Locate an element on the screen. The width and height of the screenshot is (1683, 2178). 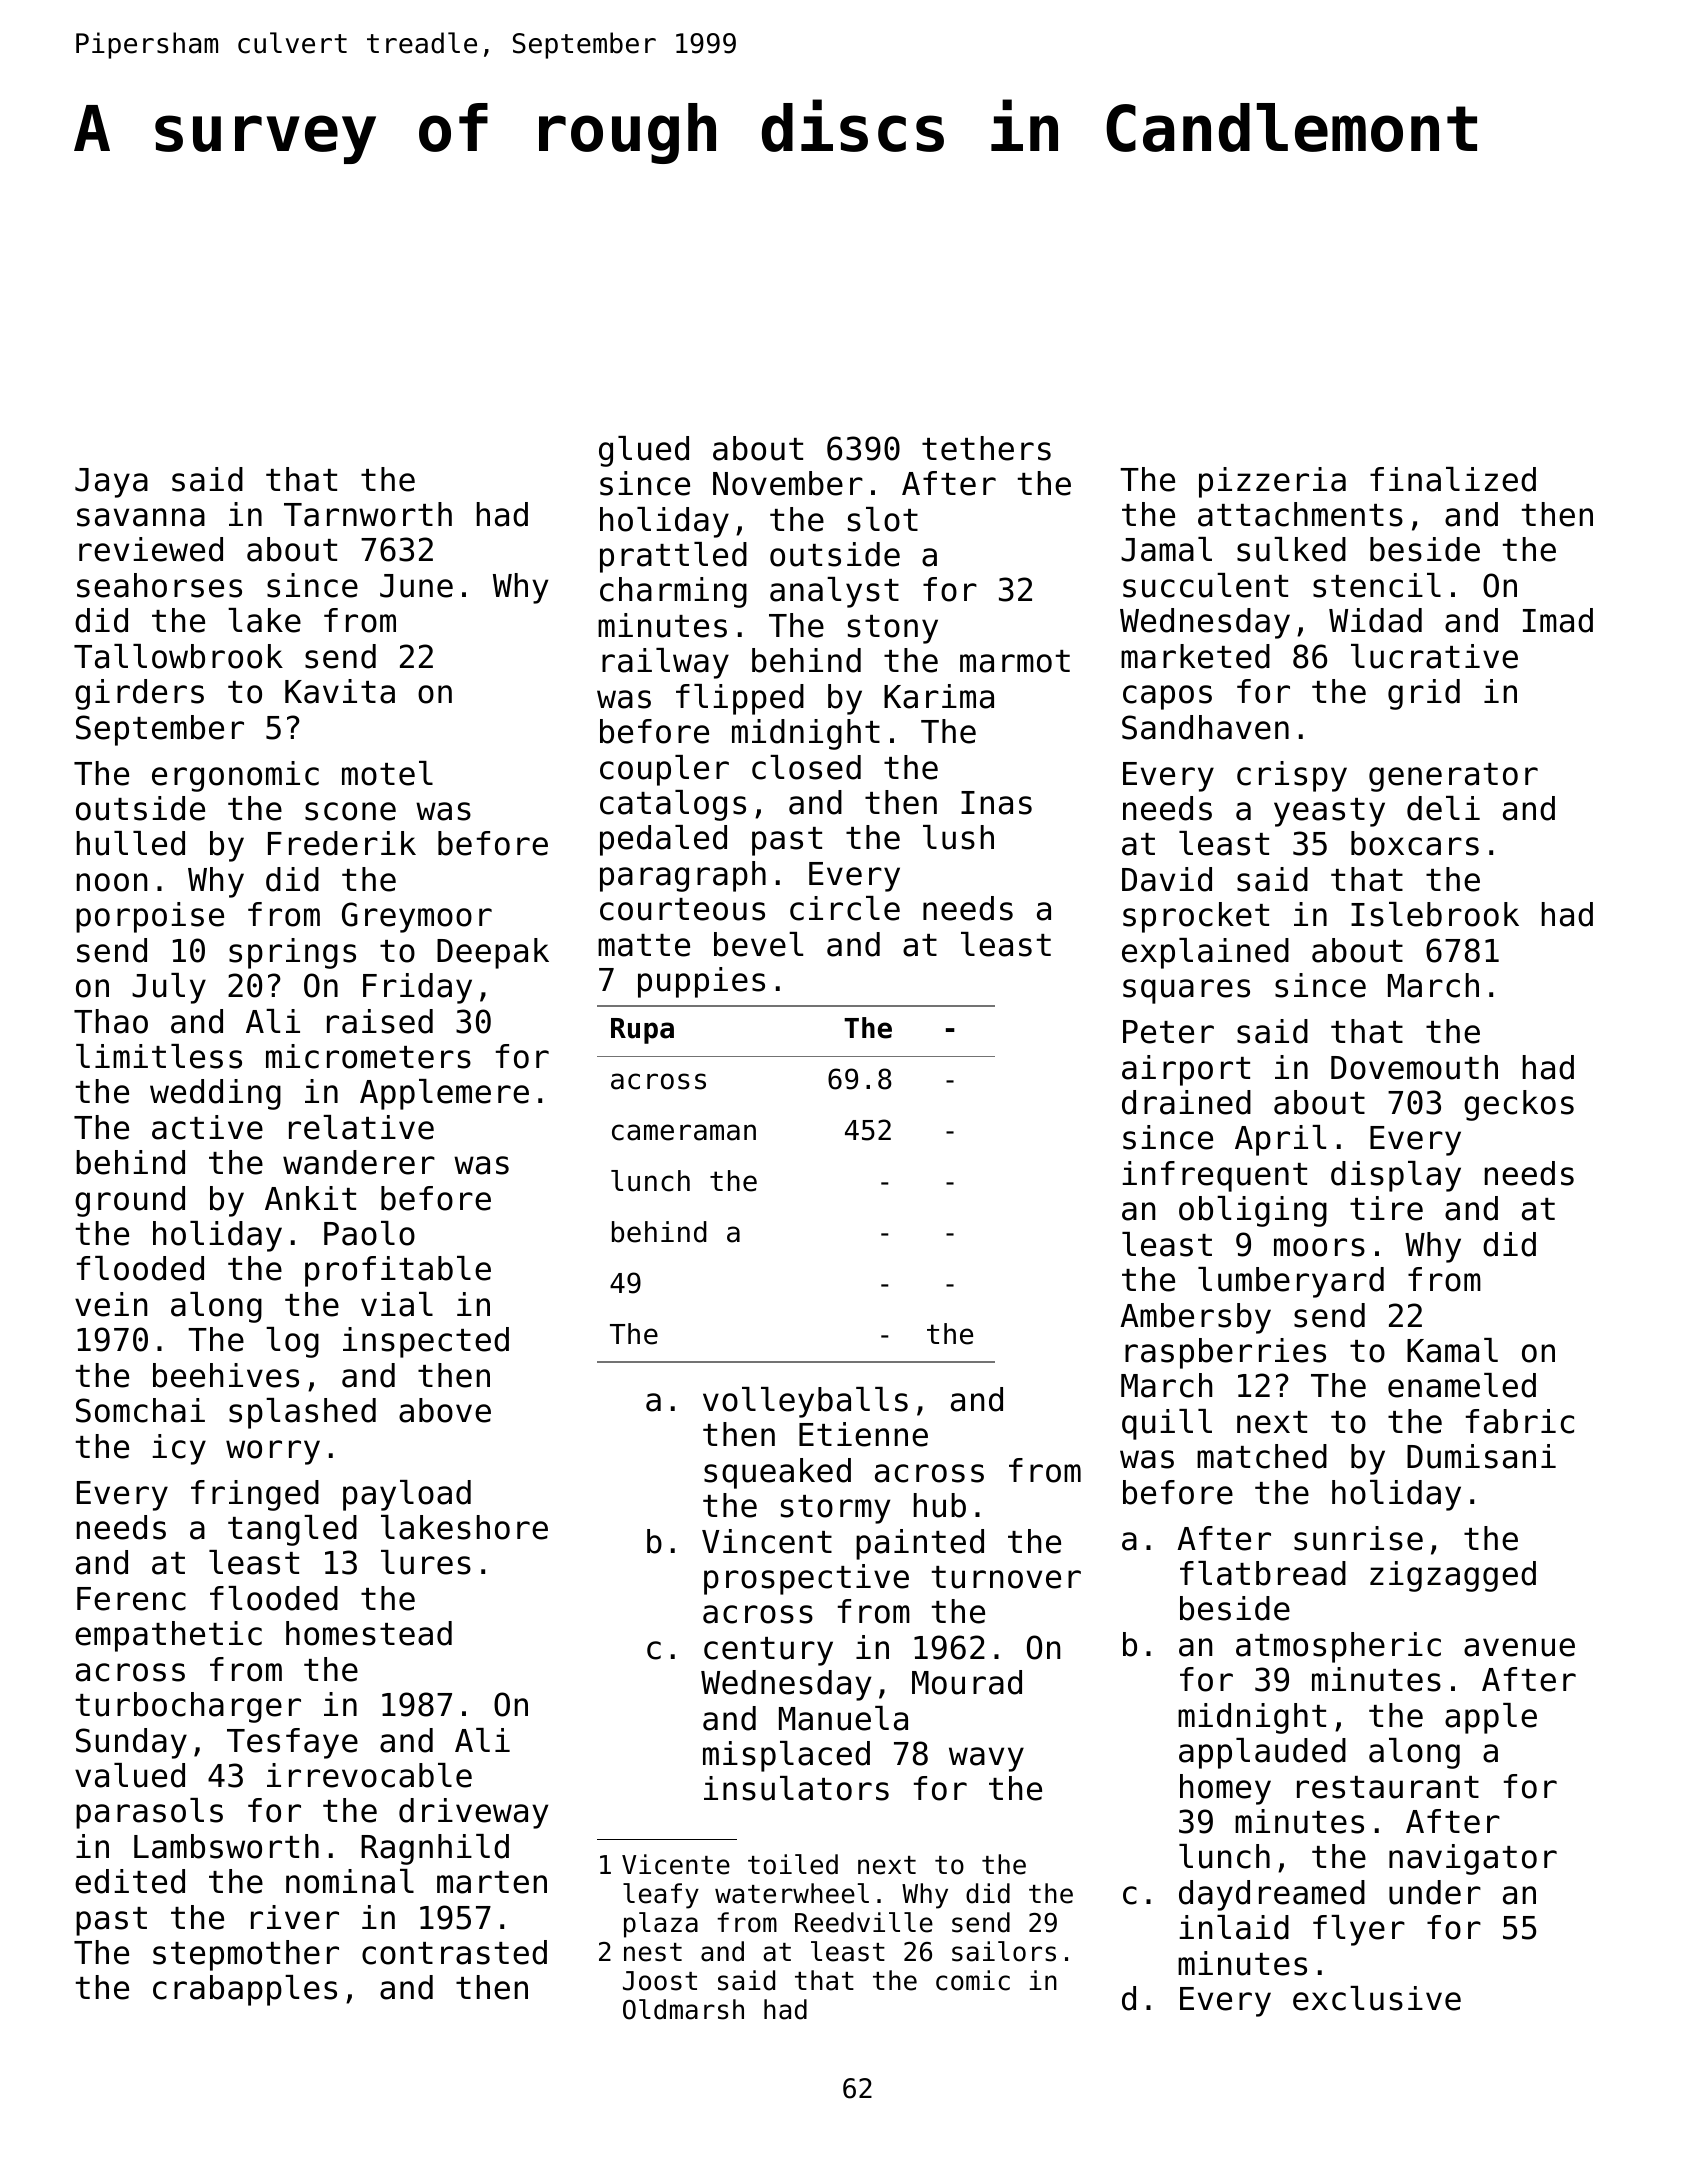
circle is located at coordinates (845, 908).
